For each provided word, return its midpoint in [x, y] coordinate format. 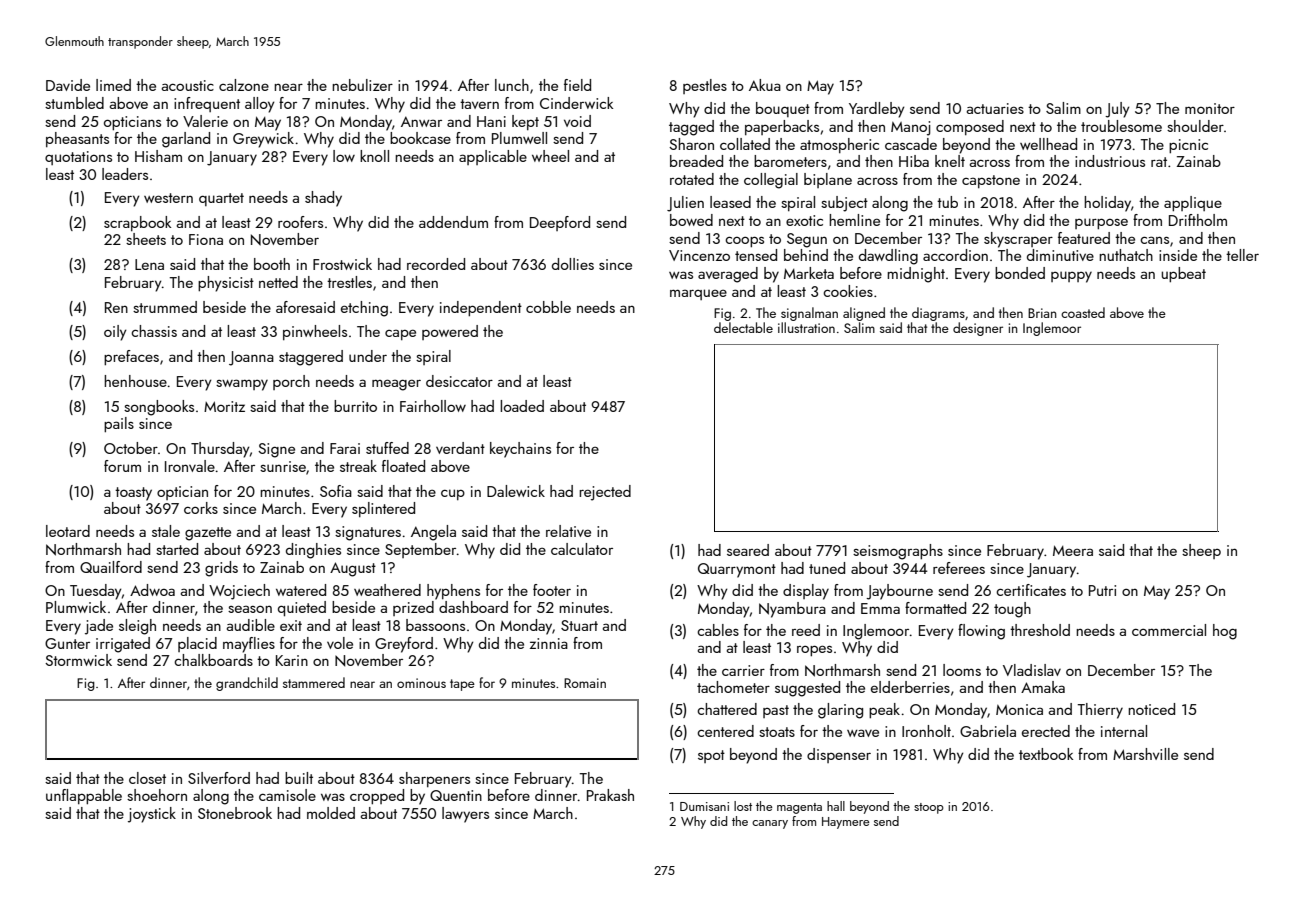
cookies [848, 291]
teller [1242, 255]
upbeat [1183, 274]
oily [115, 333]
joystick [152, 815]
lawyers [465, 815]
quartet [221, 199]
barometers [790, 161]
